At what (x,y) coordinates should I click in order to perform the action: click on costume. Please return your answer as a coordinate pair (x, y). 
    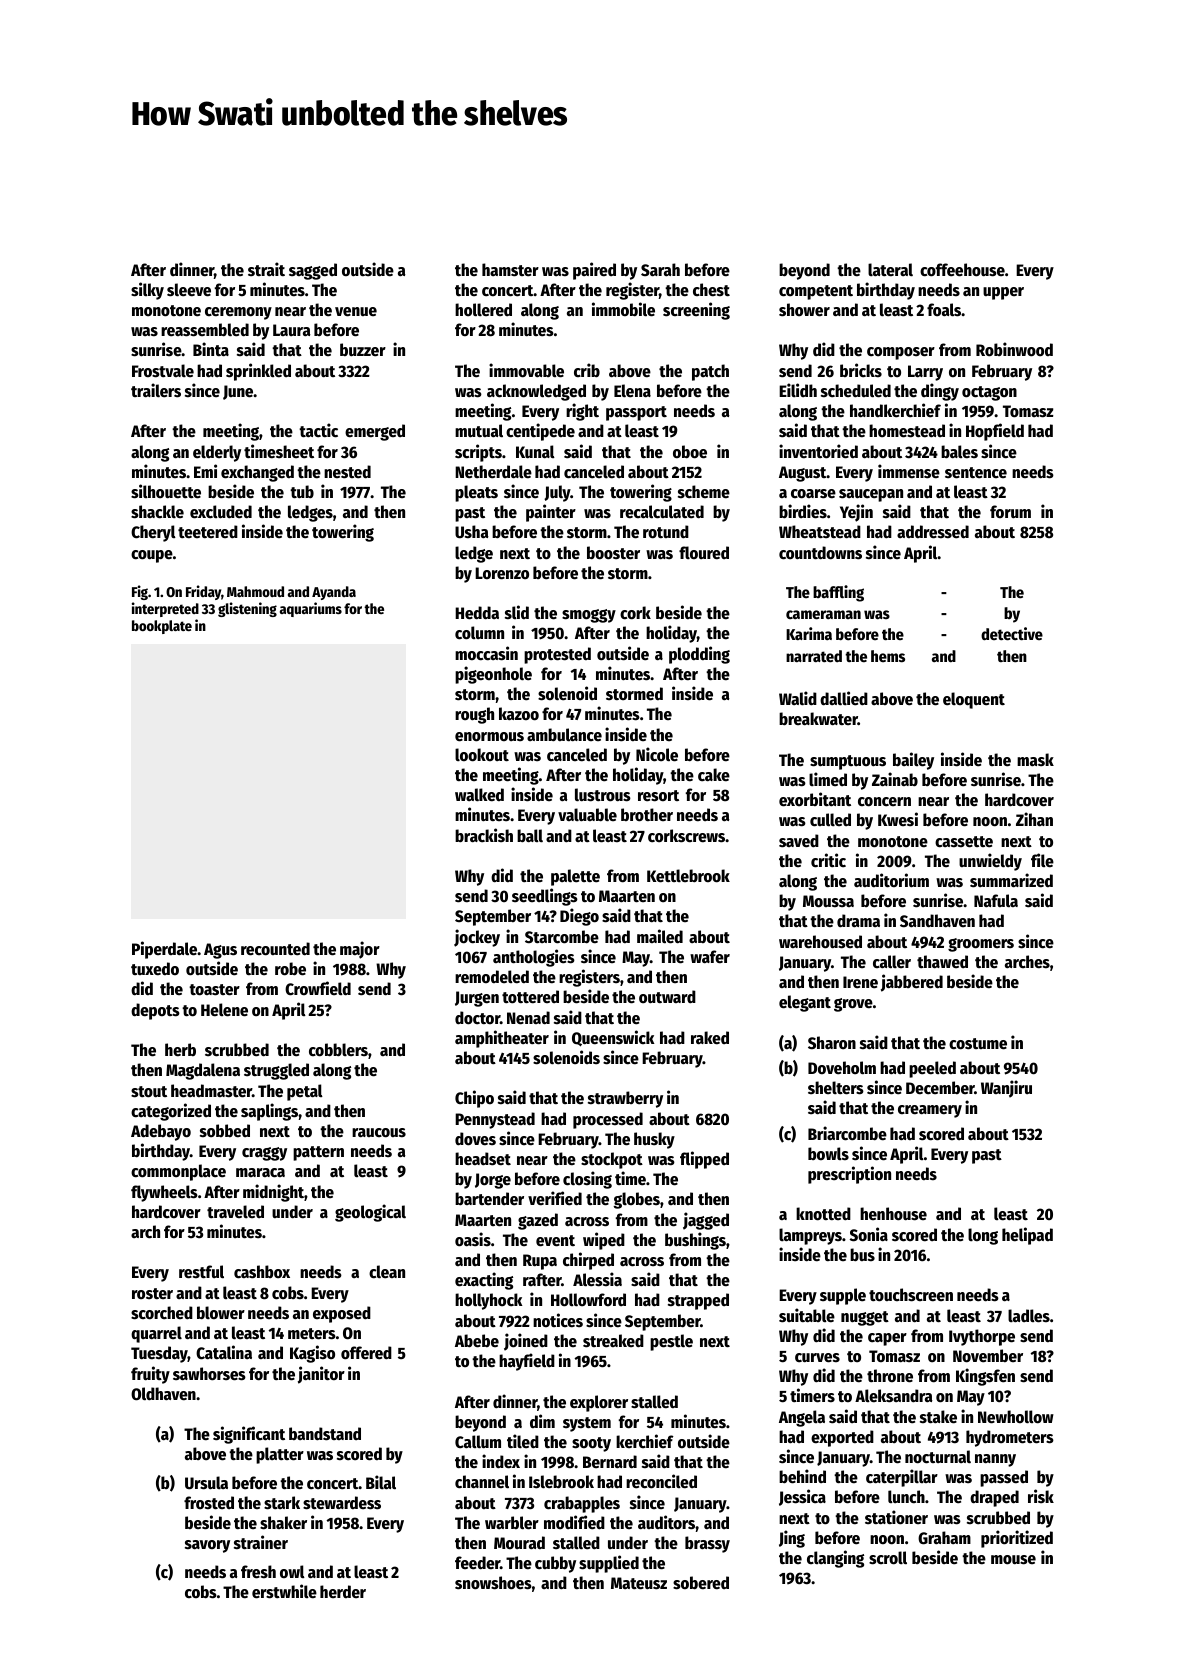
    Looking at the image, I should click on (978, 1044).
